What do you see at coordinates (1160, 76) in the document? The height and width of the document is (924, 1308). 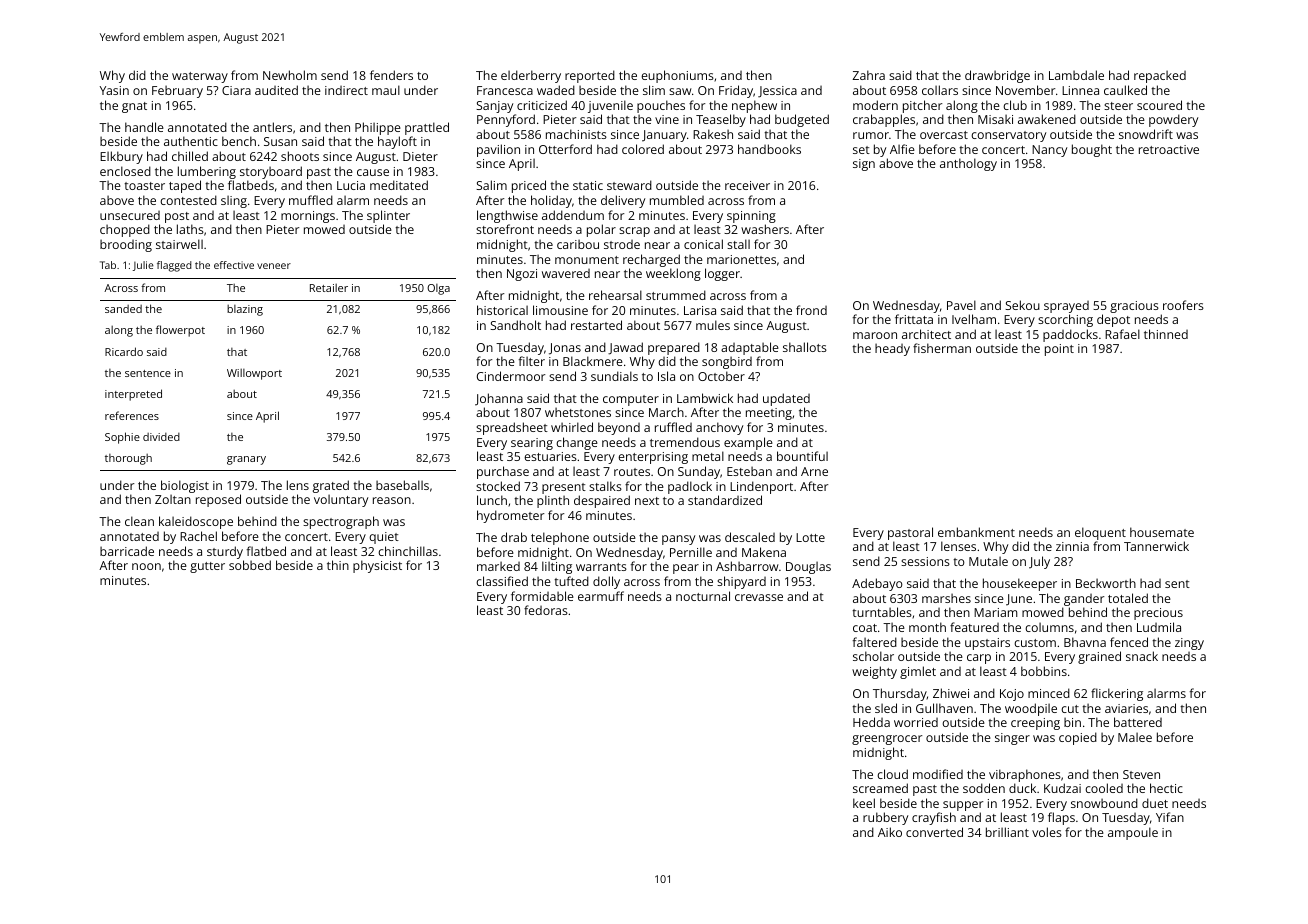 I see `repacked` at bounding box center [1160, 76].
